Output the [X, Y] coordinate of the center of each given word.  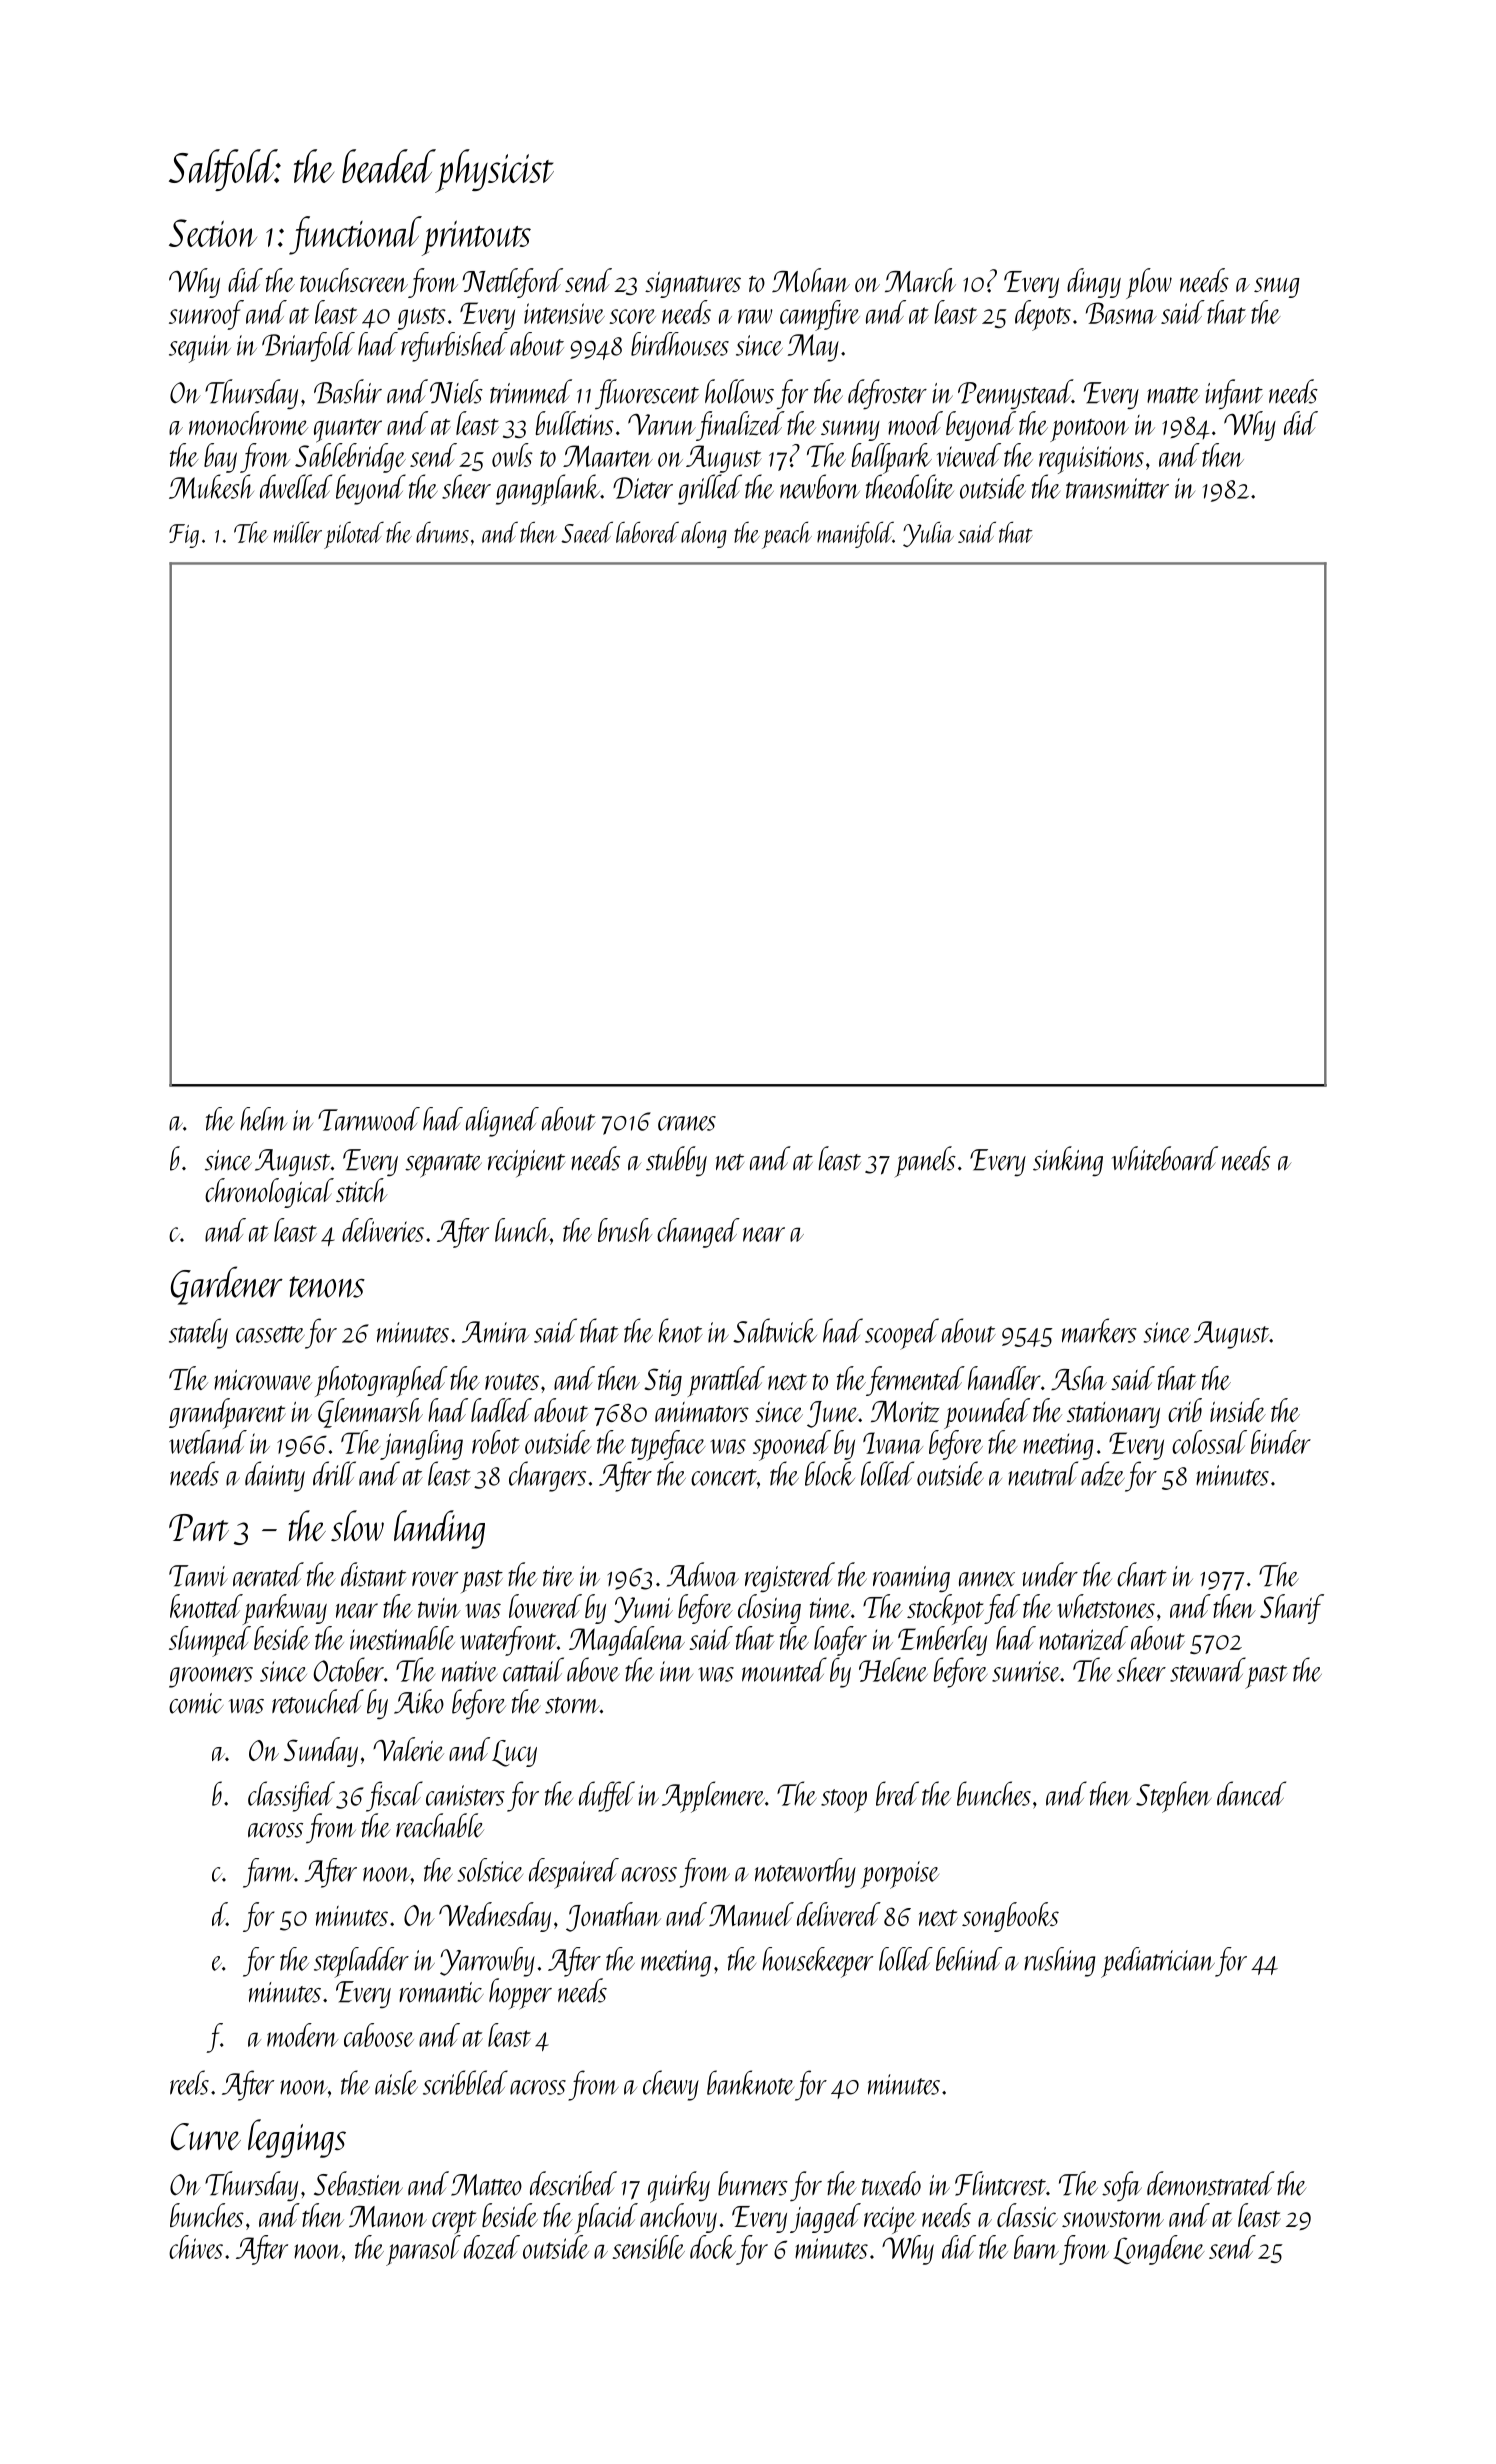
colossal [1209, 1442]
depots [1043, 315]
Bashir [348, 391]
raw [755, 316]
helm [263, 1119]
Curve [206, 2136]
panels [925, 1161]
